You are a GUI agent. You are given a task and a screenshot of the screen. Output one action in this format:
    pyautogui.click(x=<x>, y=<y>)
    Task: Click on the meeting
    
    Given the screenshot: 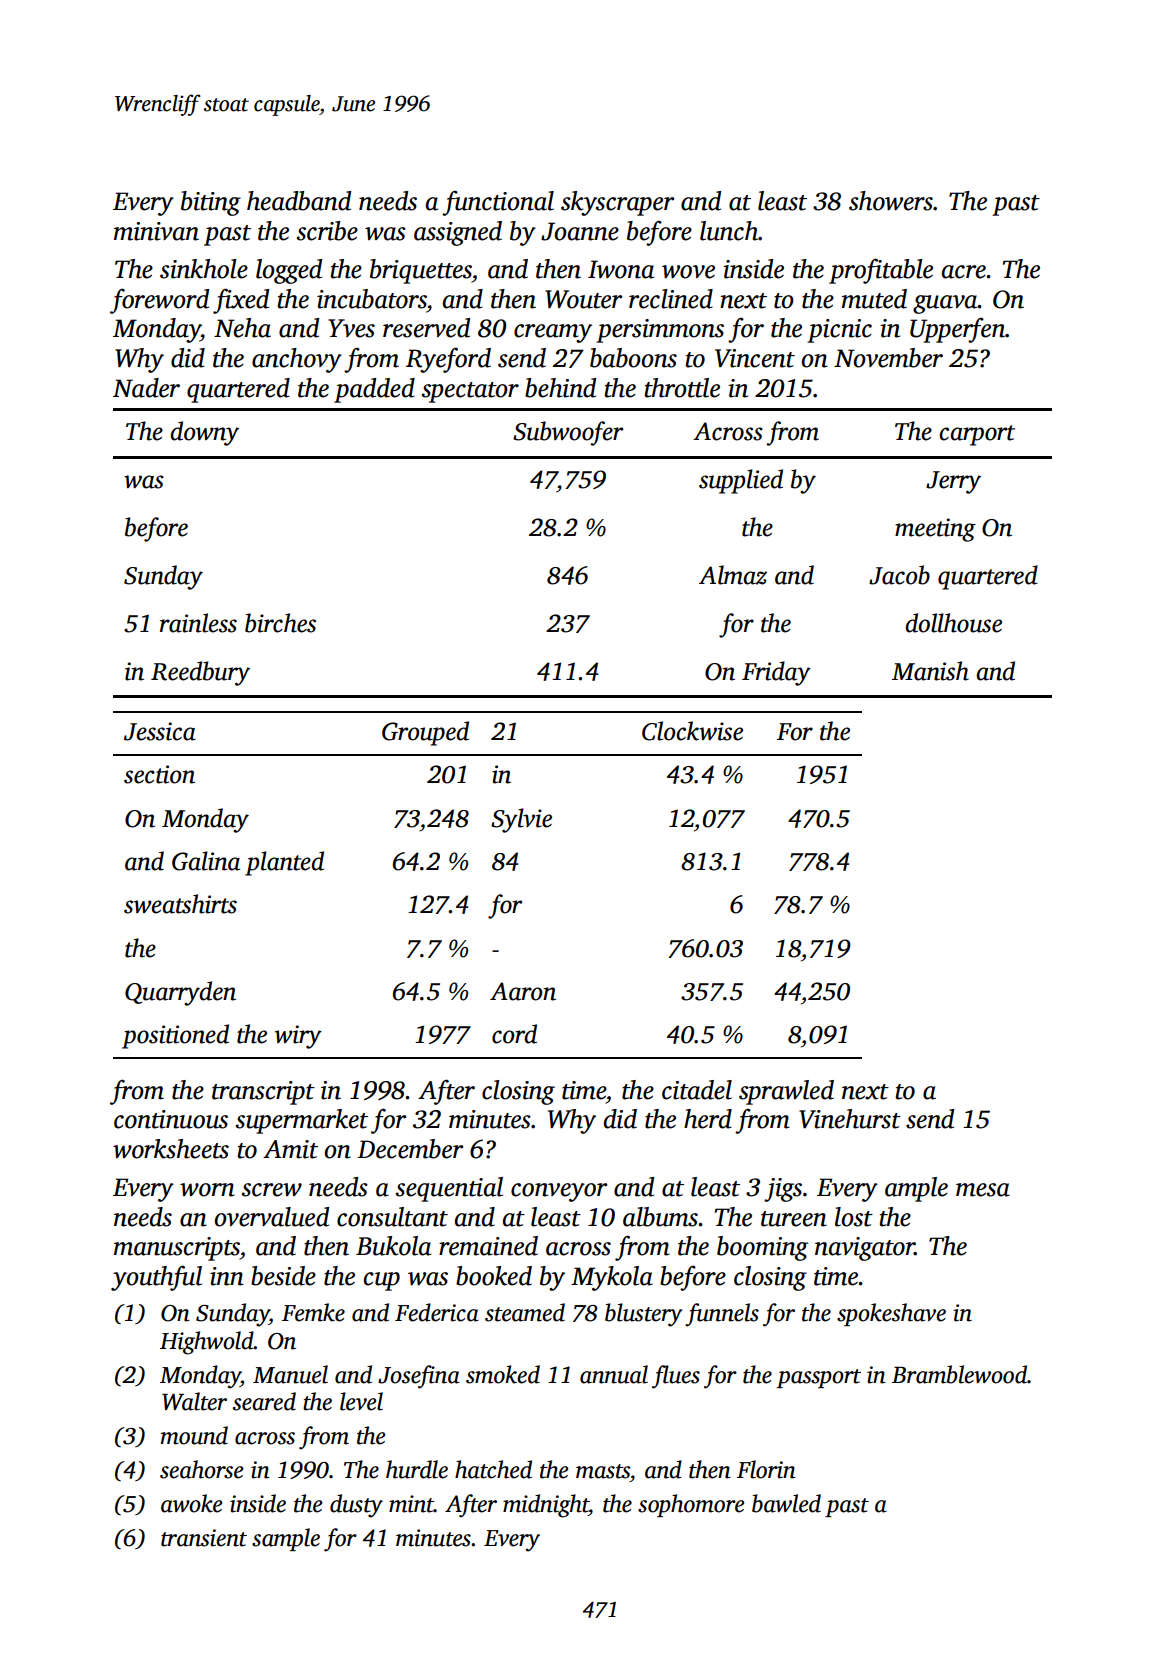 What is the action you would take?
    pyautogui.click(x=935, y=530)
